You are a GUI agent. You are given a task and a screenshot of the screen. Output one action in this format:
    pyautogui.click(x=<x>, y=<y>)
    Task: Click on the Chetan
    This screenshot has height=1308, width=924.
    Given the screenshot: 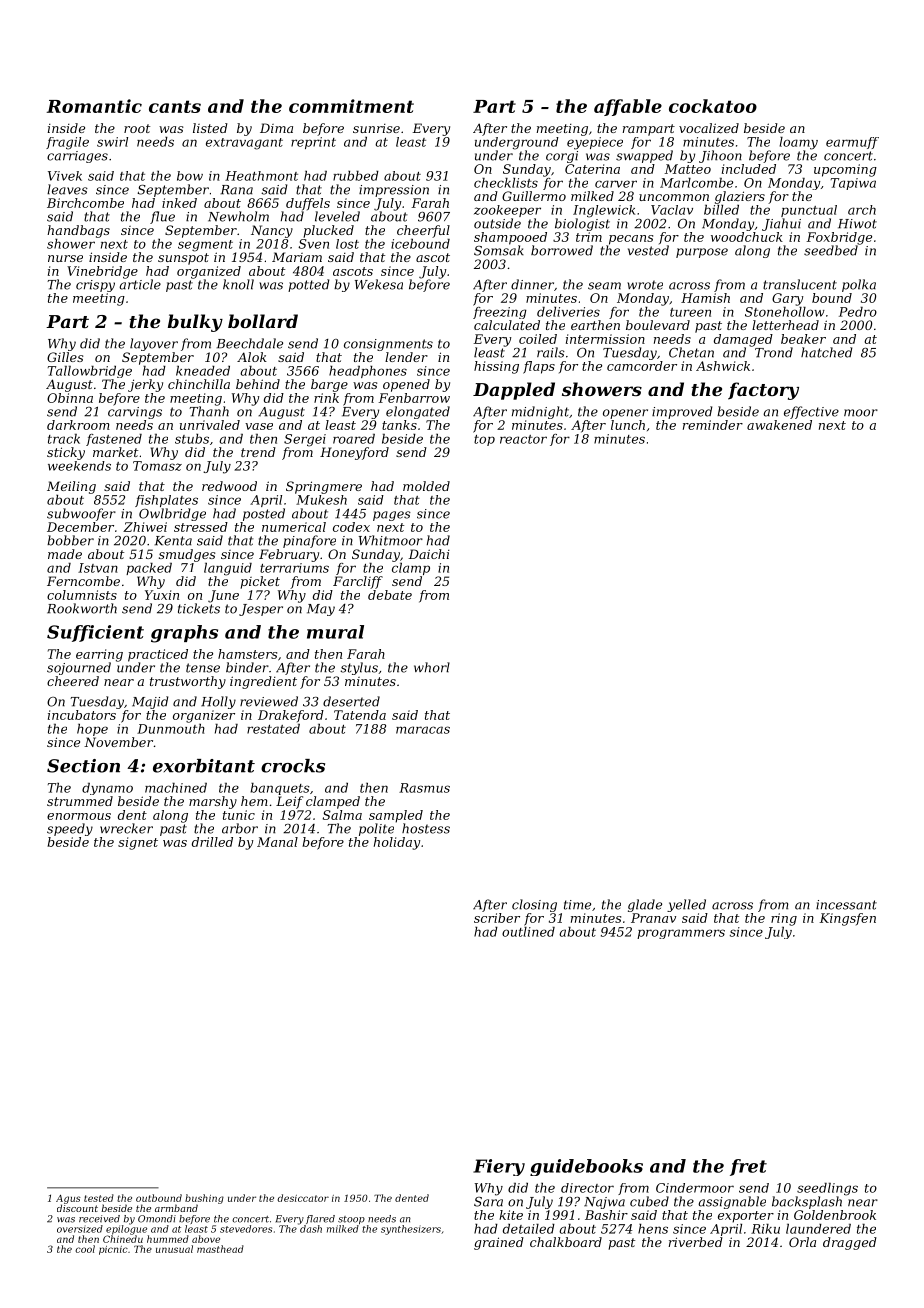 What is the action you would take?
    pyautogui.click(x=691, y=352)
